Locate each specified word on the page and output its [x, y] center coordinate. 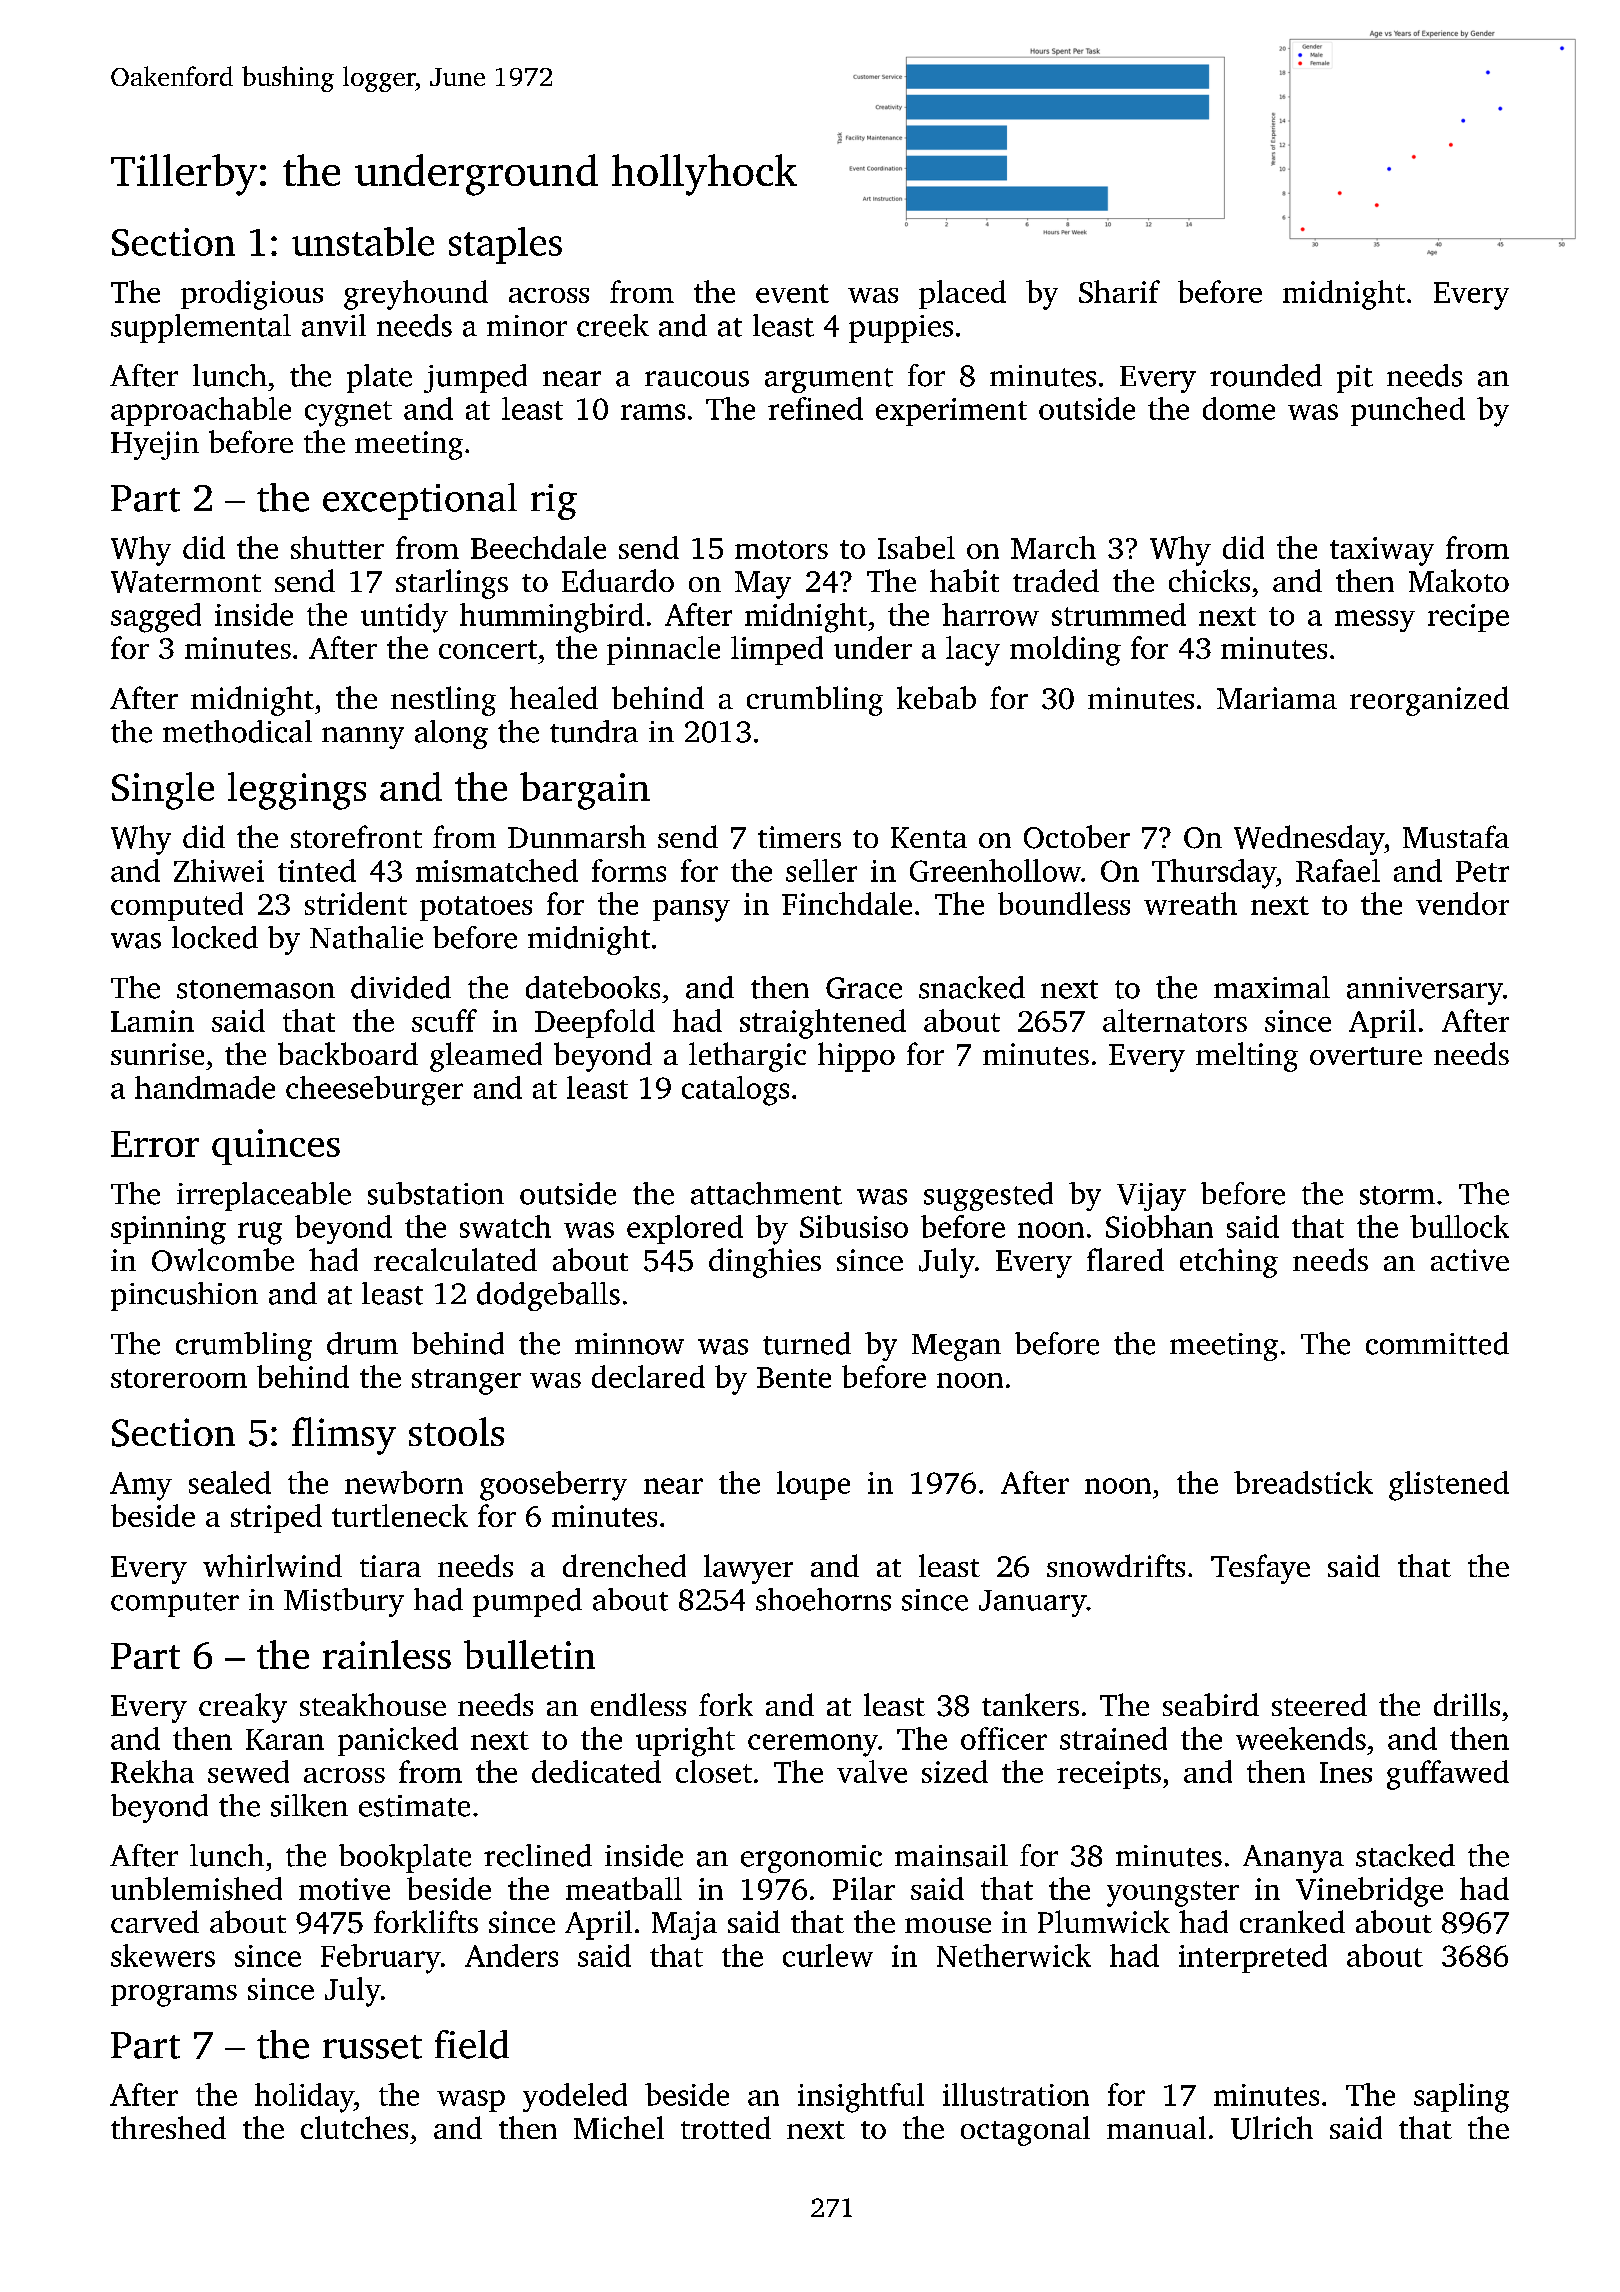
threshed [168, 2127]
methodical [237, 731]
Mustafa [1456, 836]
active [1470, 1260]
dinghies [765, 1263]
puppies [901, 329]
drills [1467, 1704]
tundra [594, 731]
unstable [363, 241]
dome [1239, 408]
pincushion [184, 1296]
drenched [624, 1565]
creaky [243, 1708]
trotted [726, 2127]
